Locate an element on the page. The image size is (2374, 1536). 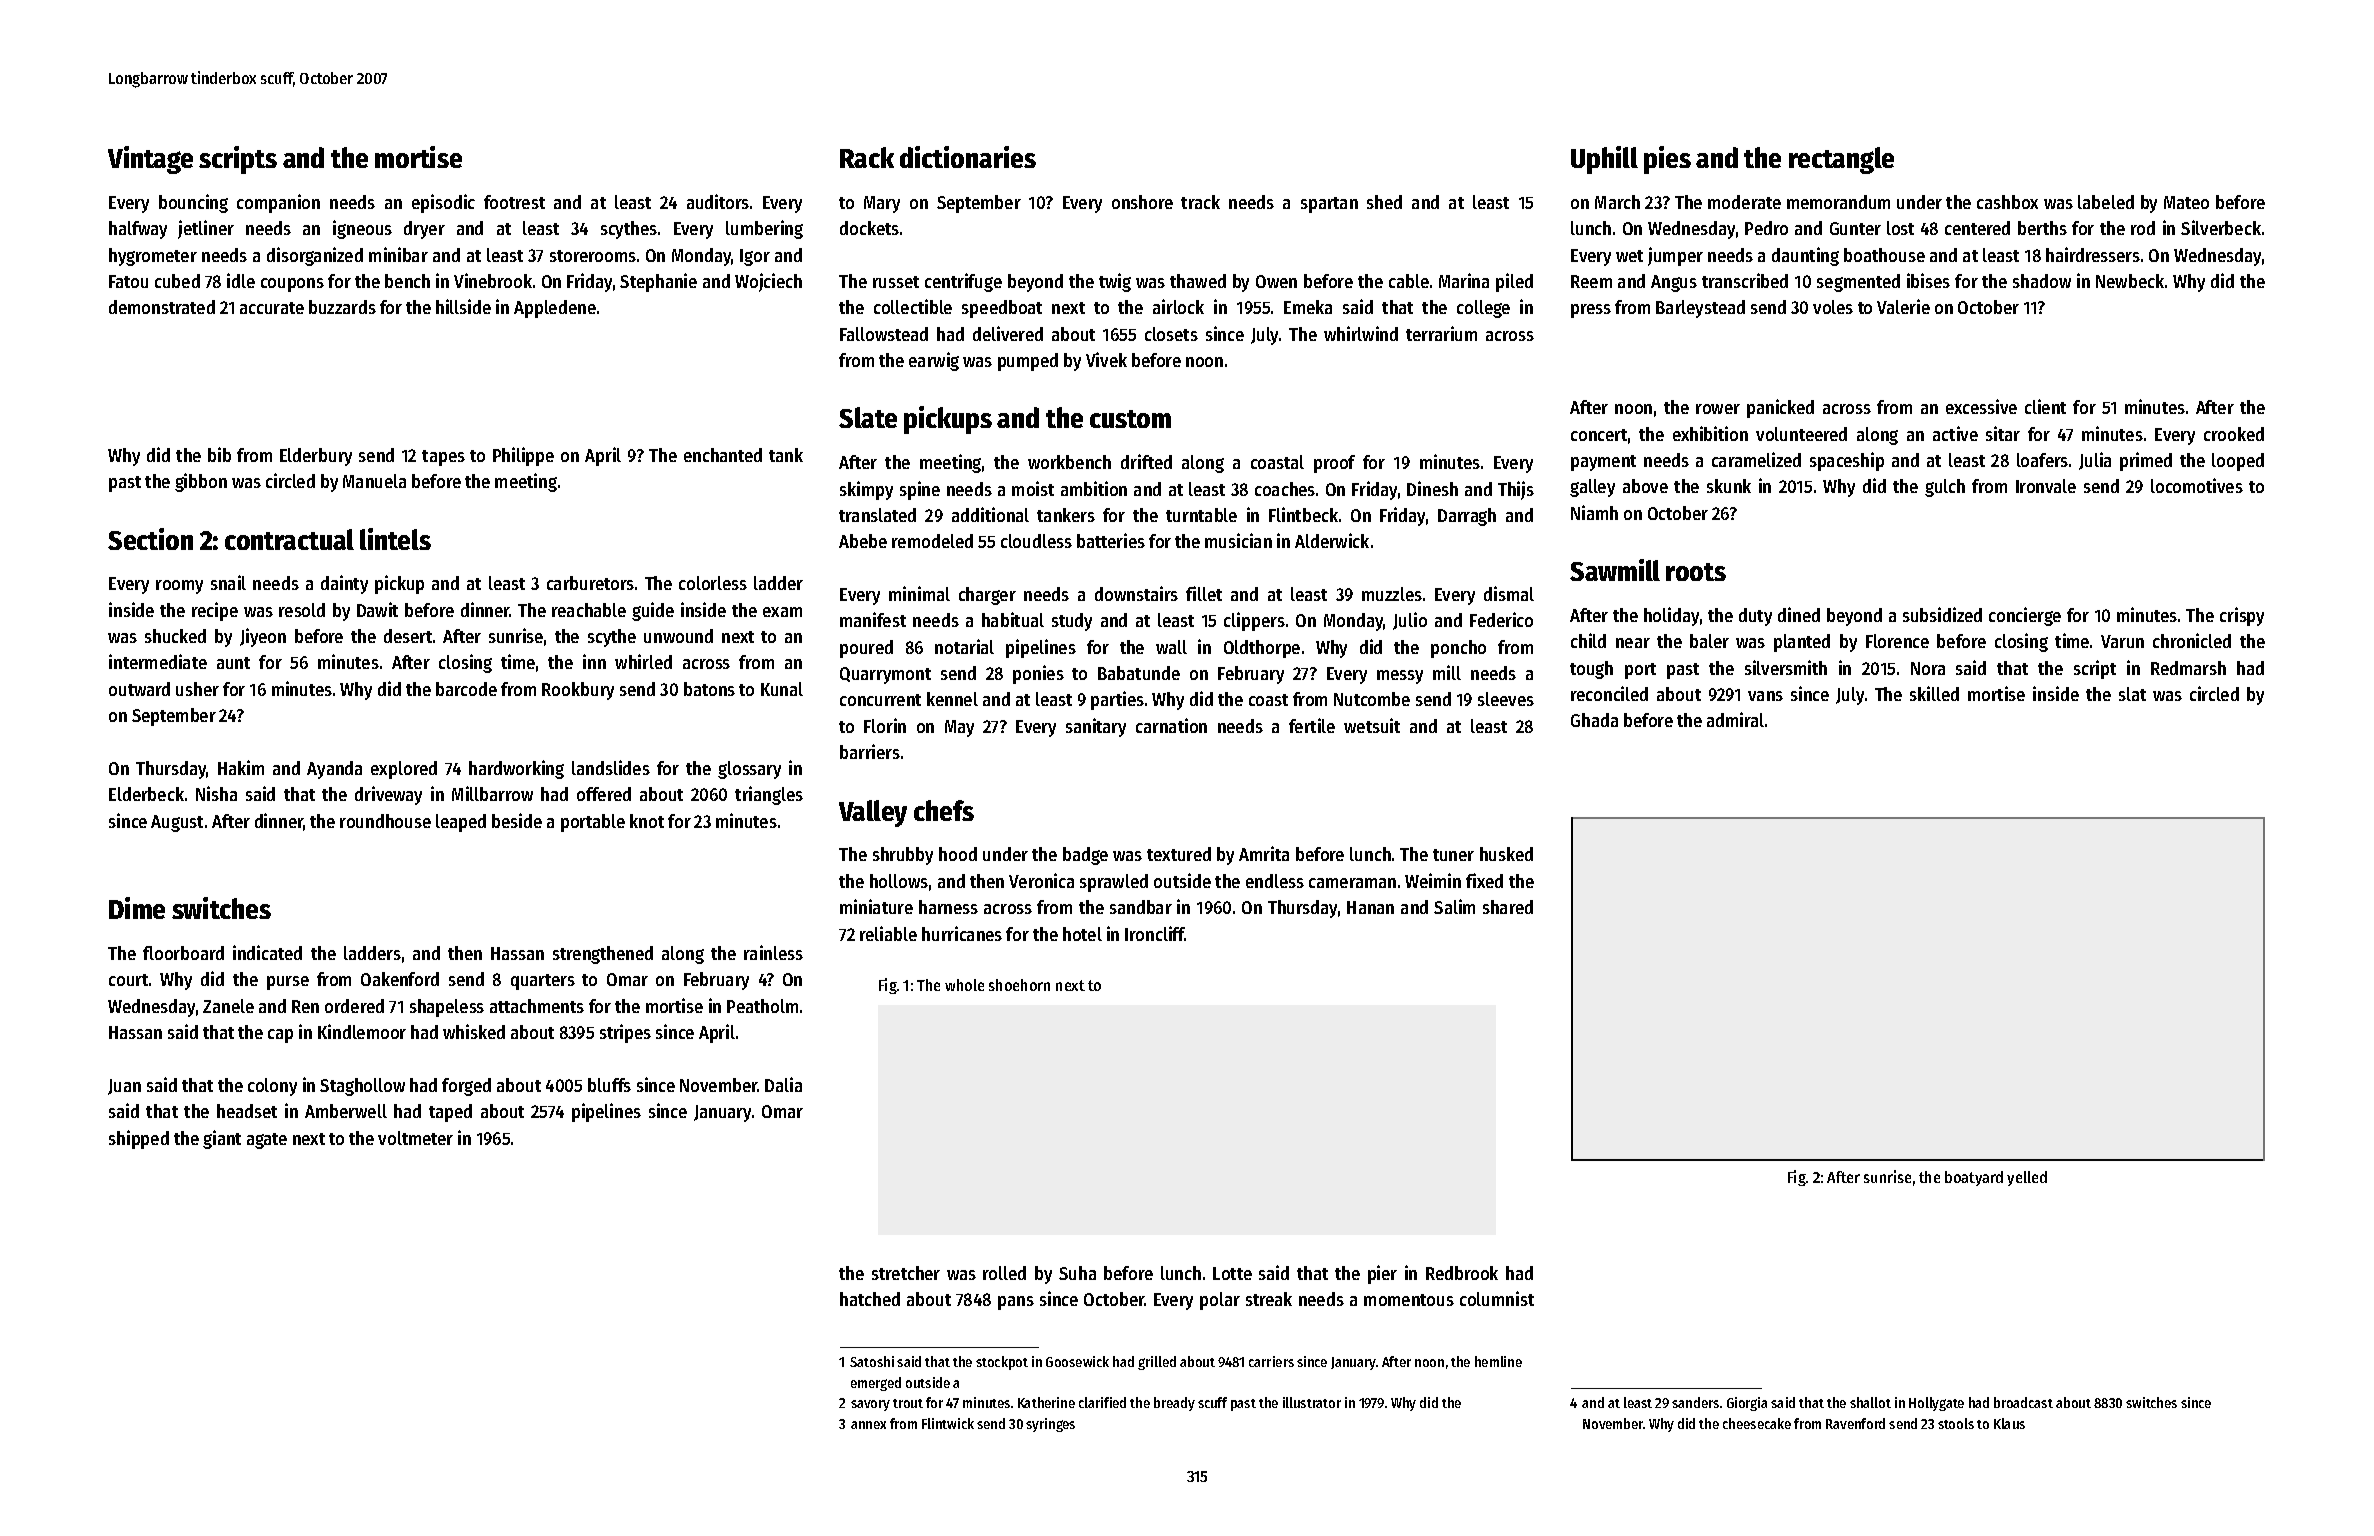
shed is located at coordinates (1384, 202).
